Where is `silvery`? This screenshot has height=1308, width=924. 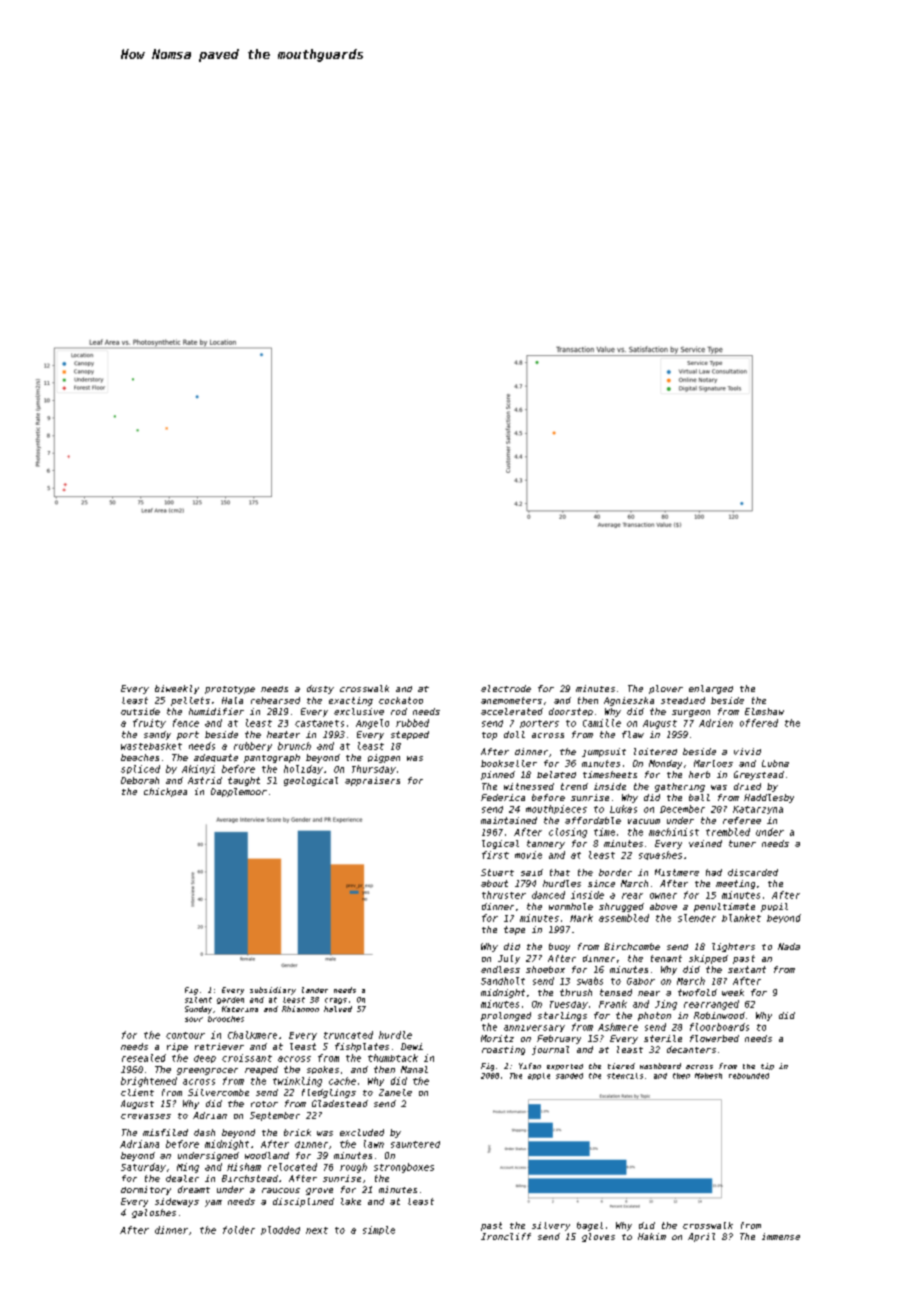
silvery is located at coordinates (551, 1226).
